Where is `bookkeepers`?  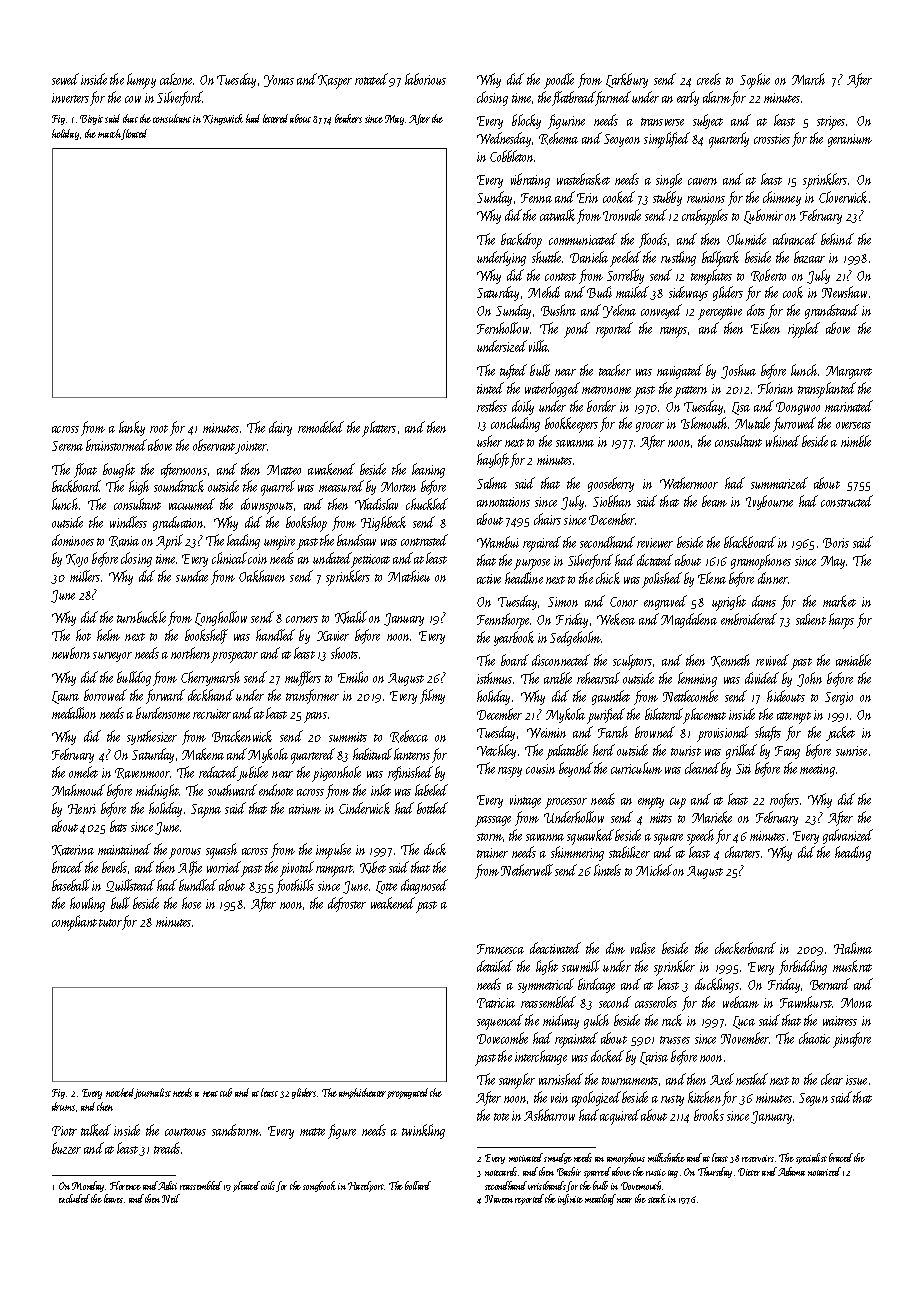
bookkeepers is located at coordinates (571, 425).
